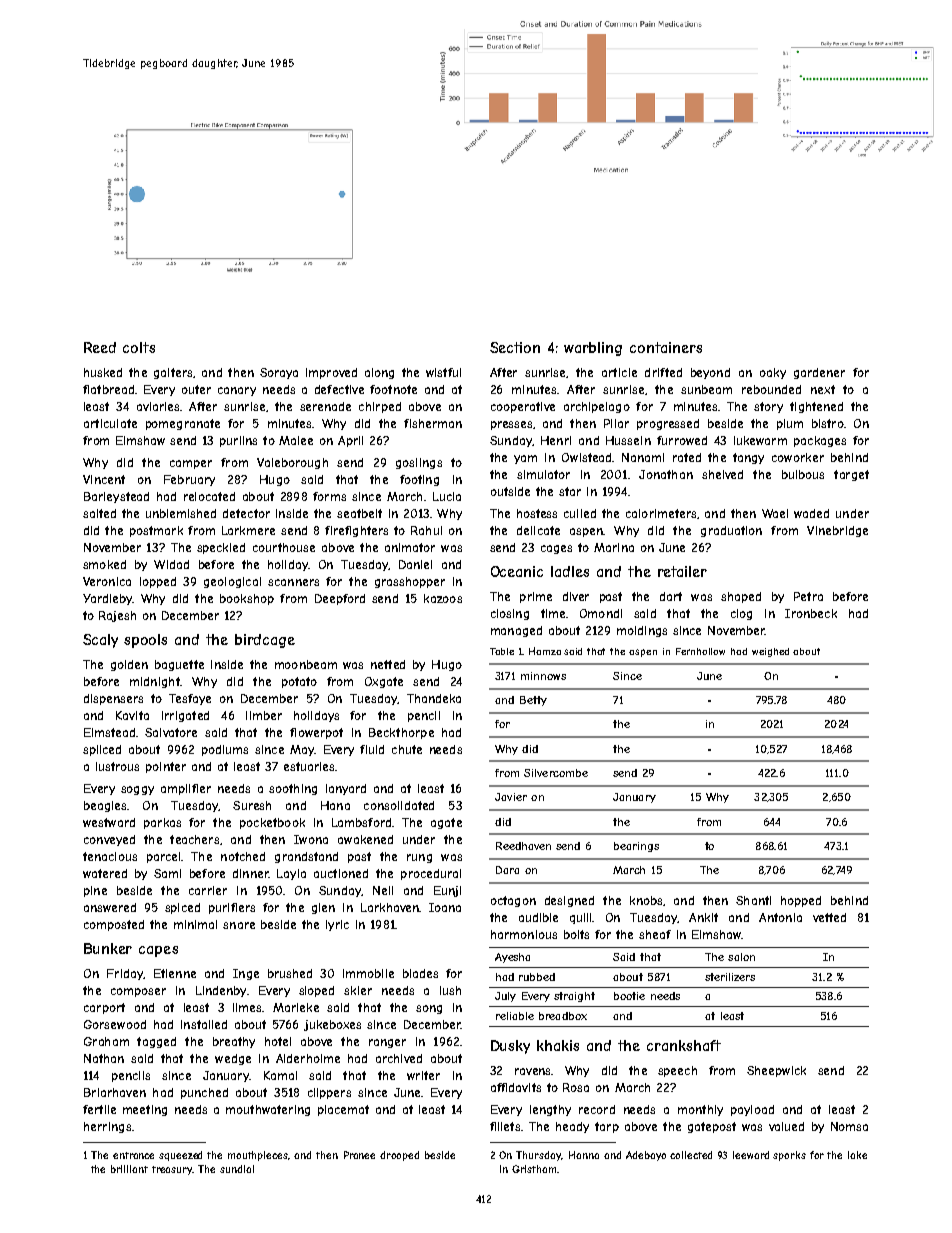 The image size is (952, 1233). Describe the element at coordinates (752, 1110) in the screenshot. I see `payload` at that location.
